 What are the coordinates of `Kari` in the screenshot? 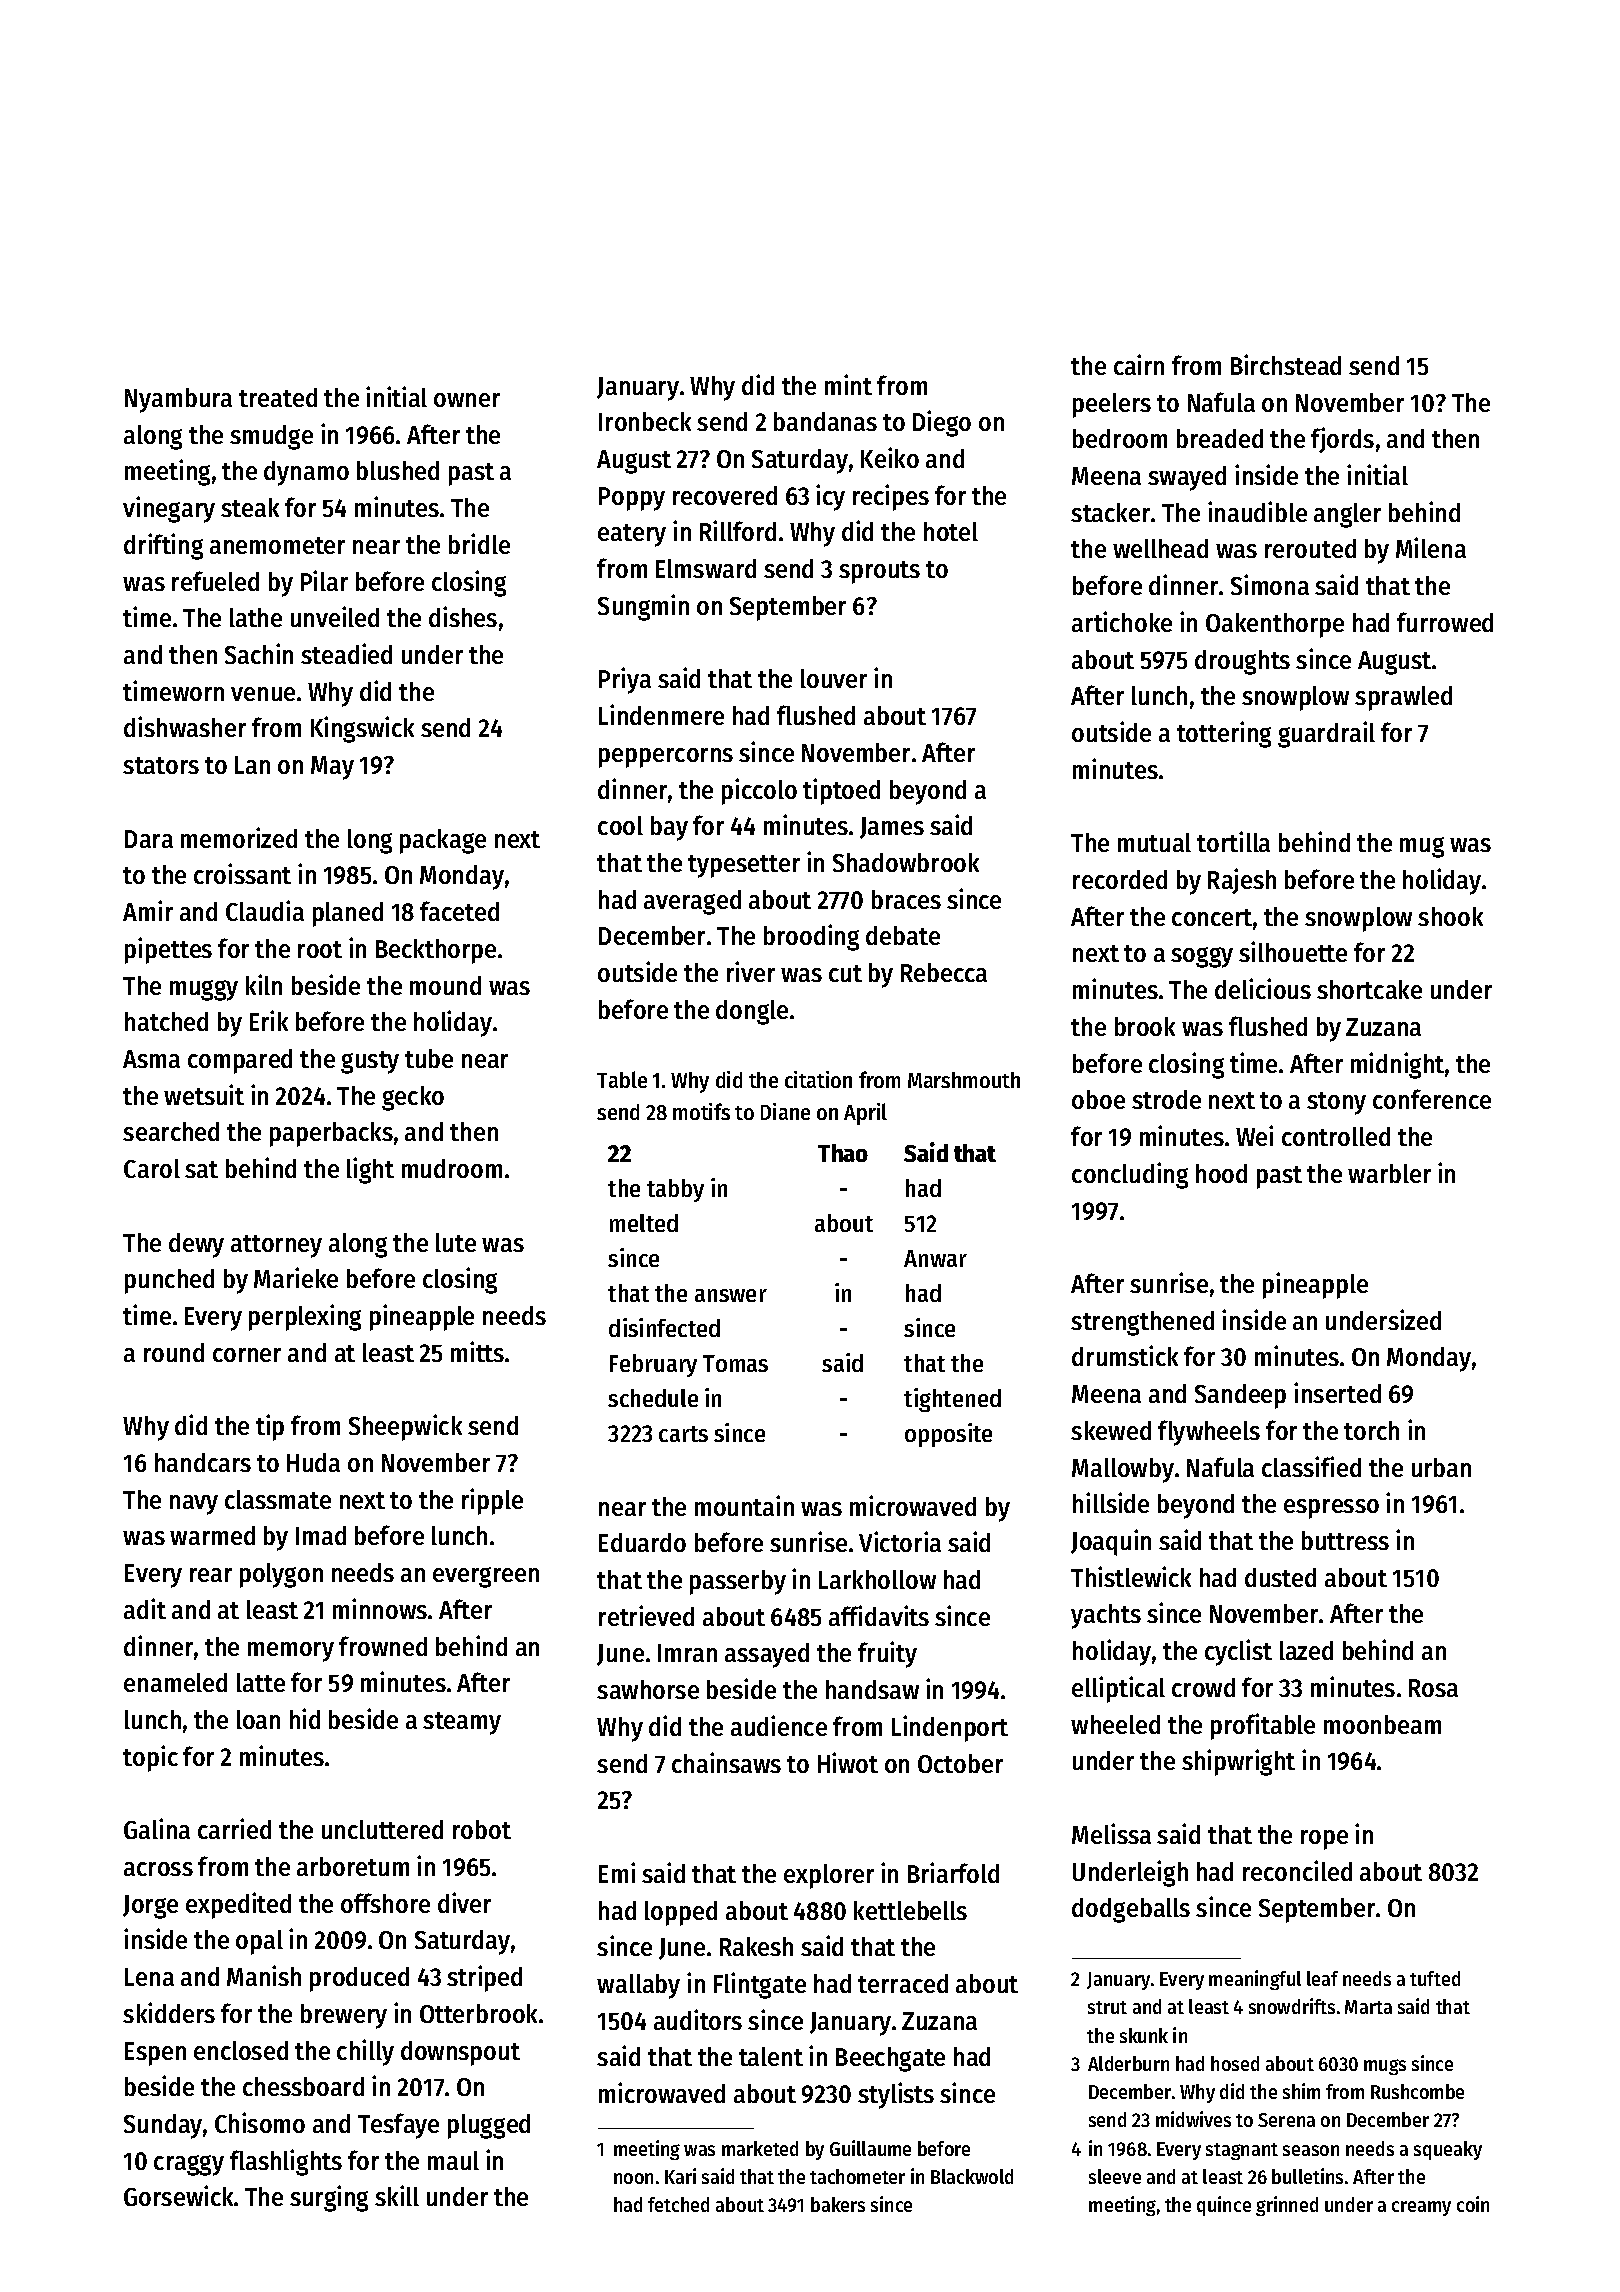 It's located at (680, 2176).
